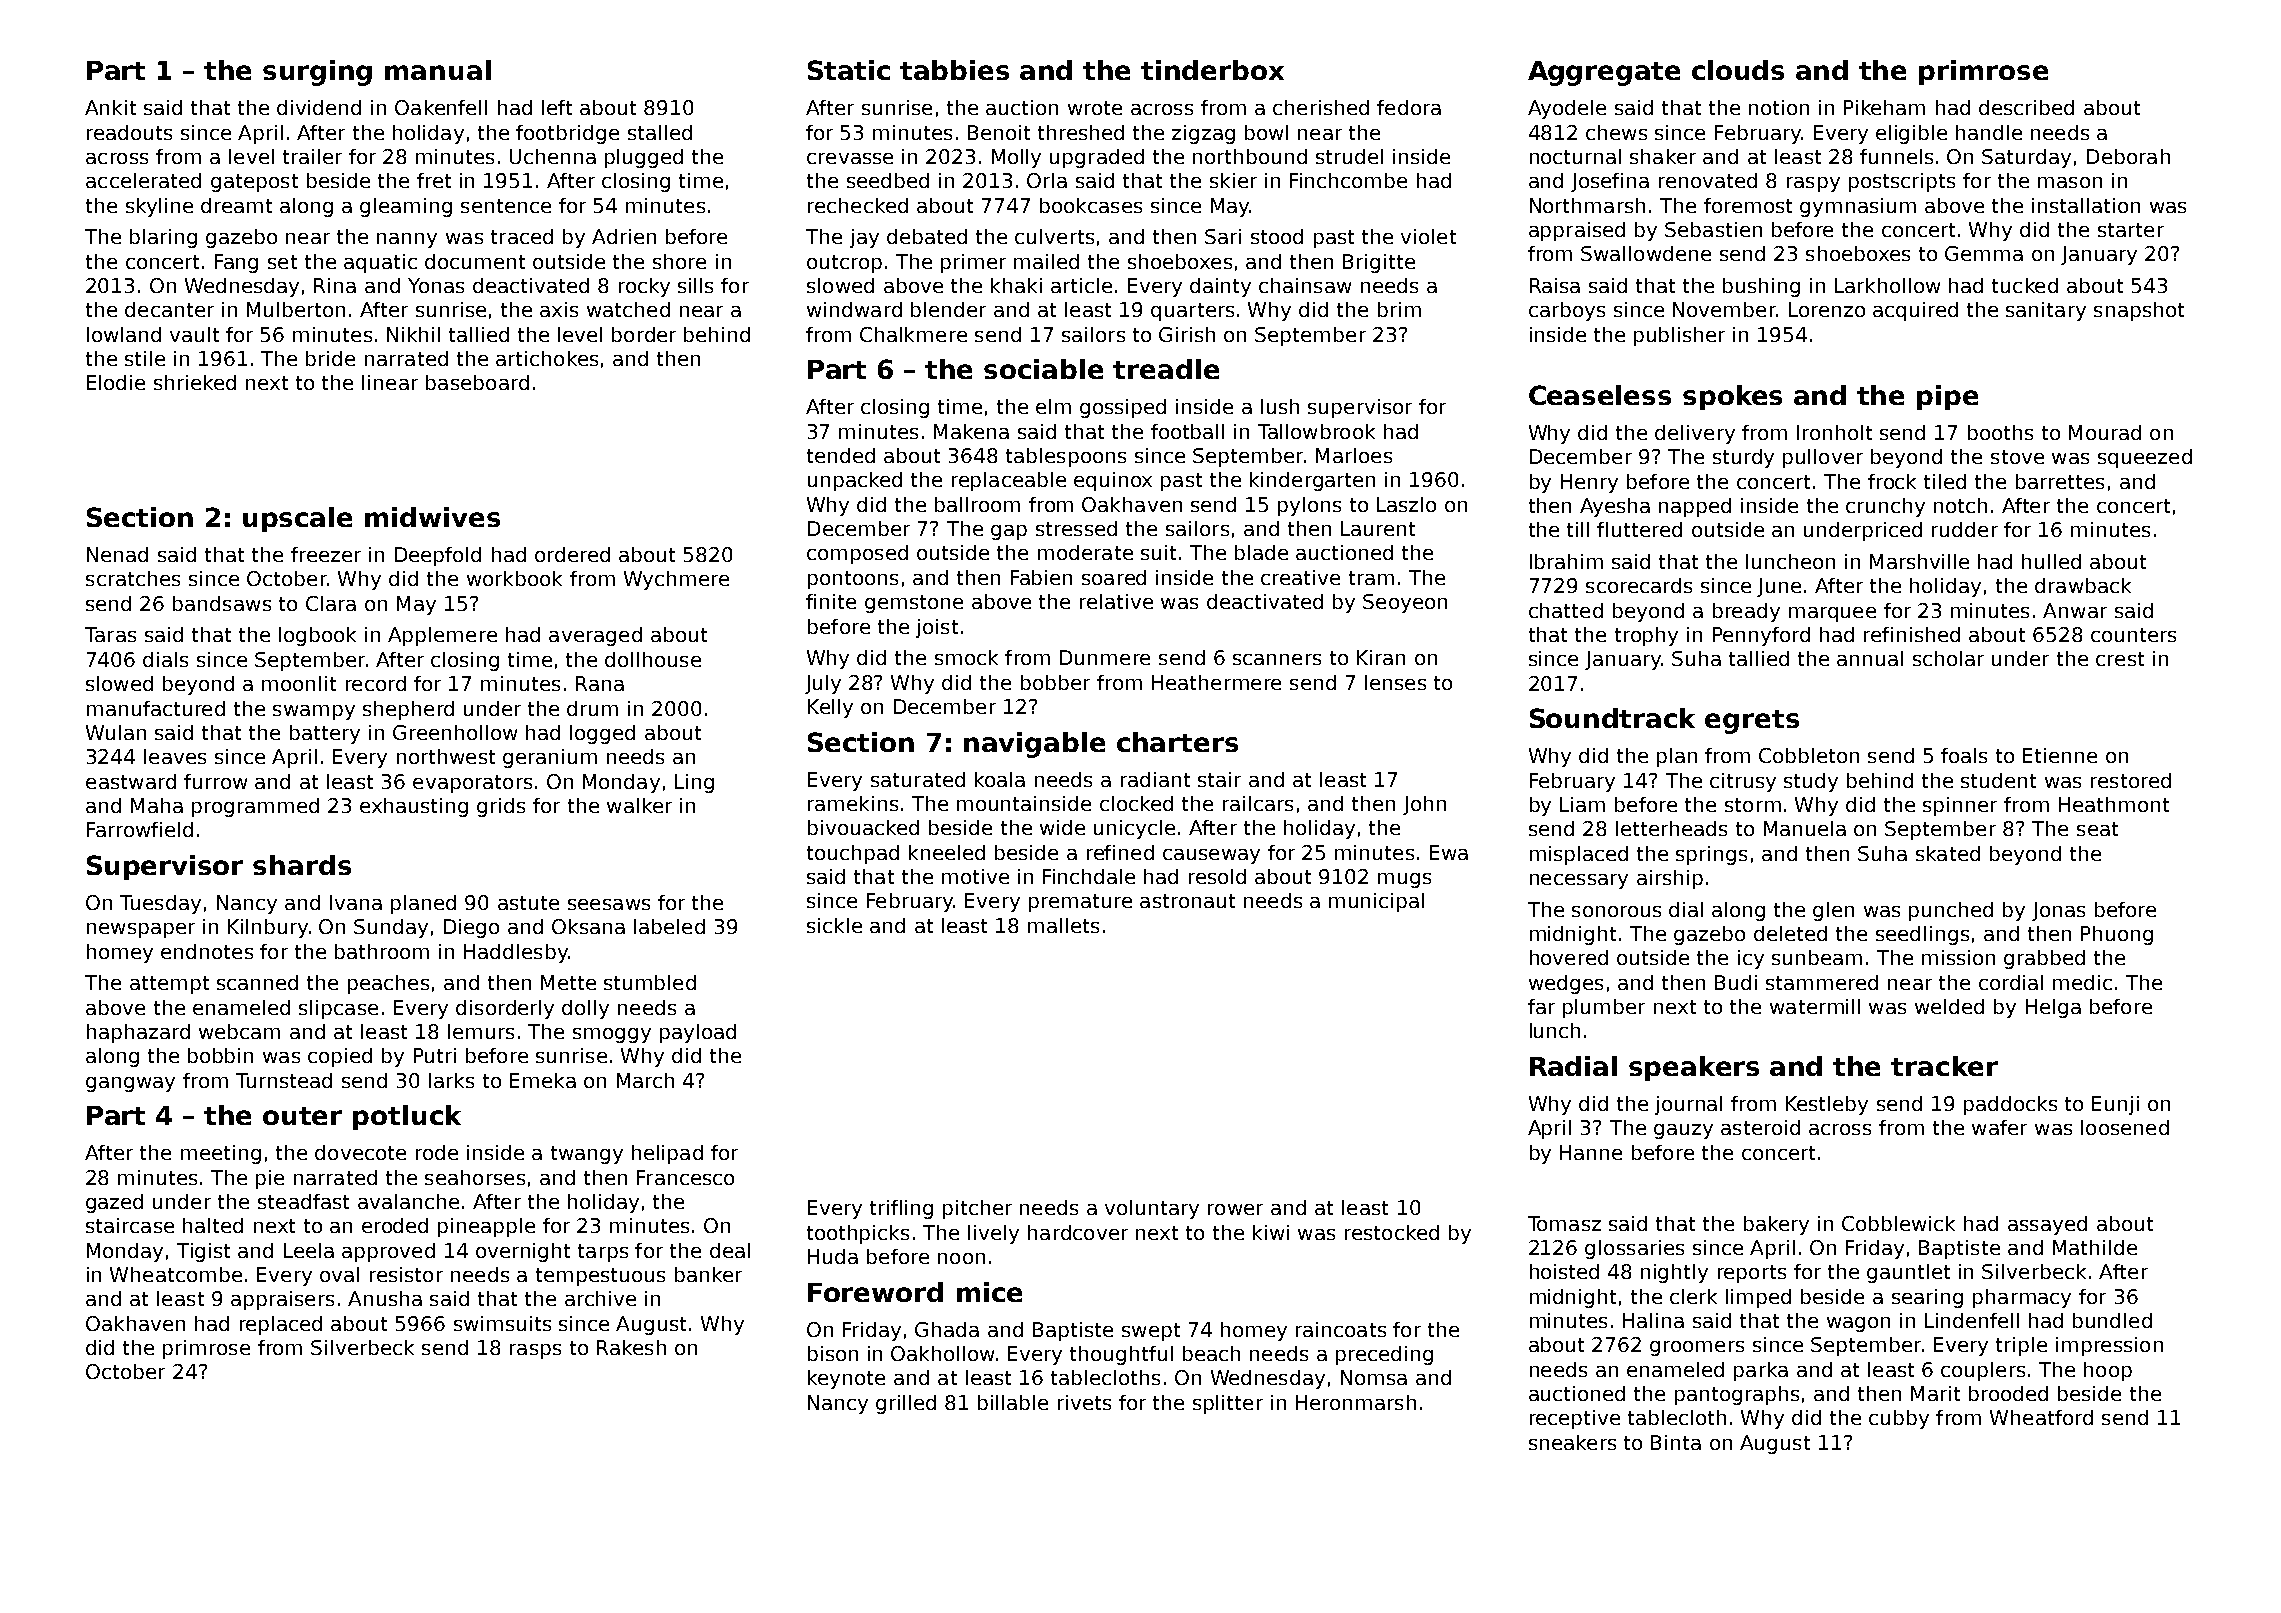  I want to click on Mulberton, so click(296, 309).
